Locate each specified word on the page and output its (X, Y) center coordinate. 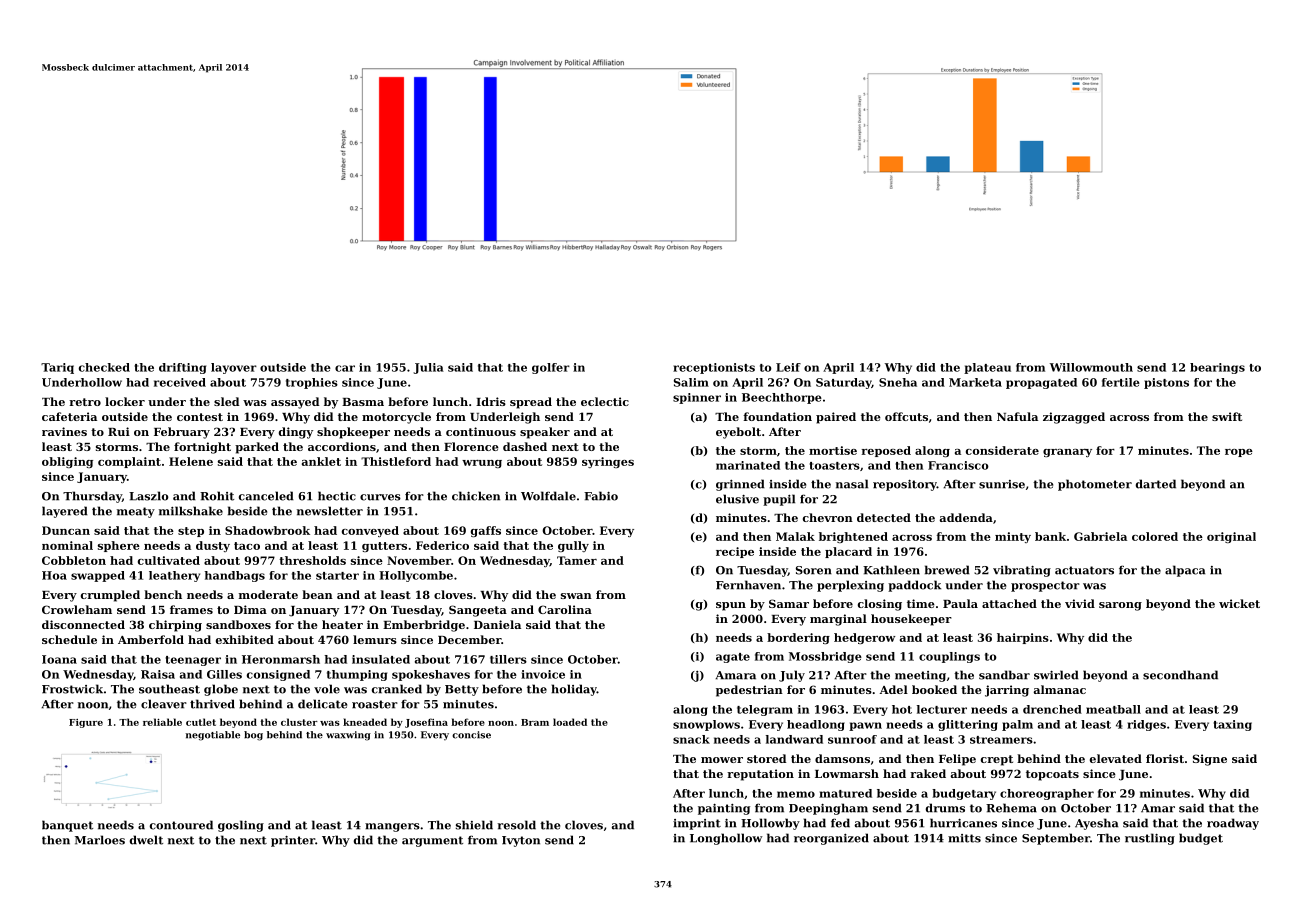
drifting (182, 368)
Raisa (158, 674)
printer (293, 841)
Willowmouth (1091, 367)
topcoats (1052, 775)
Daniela (497, 624)
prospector (1045, 586)
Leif (788, 367)
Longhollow (726, 839)
